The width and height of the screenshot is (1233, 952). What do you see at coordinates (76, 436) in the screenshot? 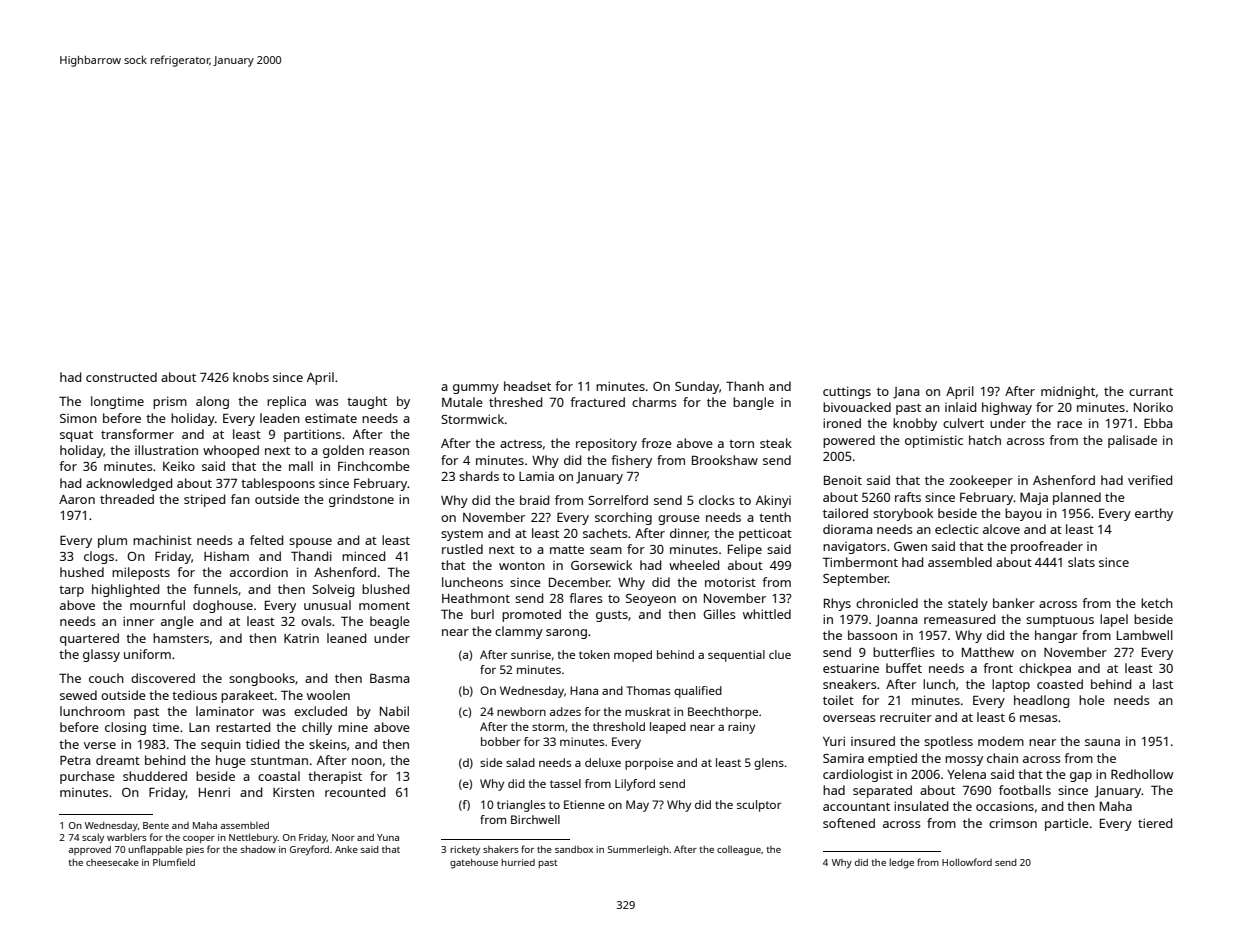
I see `squat` at bounding box center [76, 436].
